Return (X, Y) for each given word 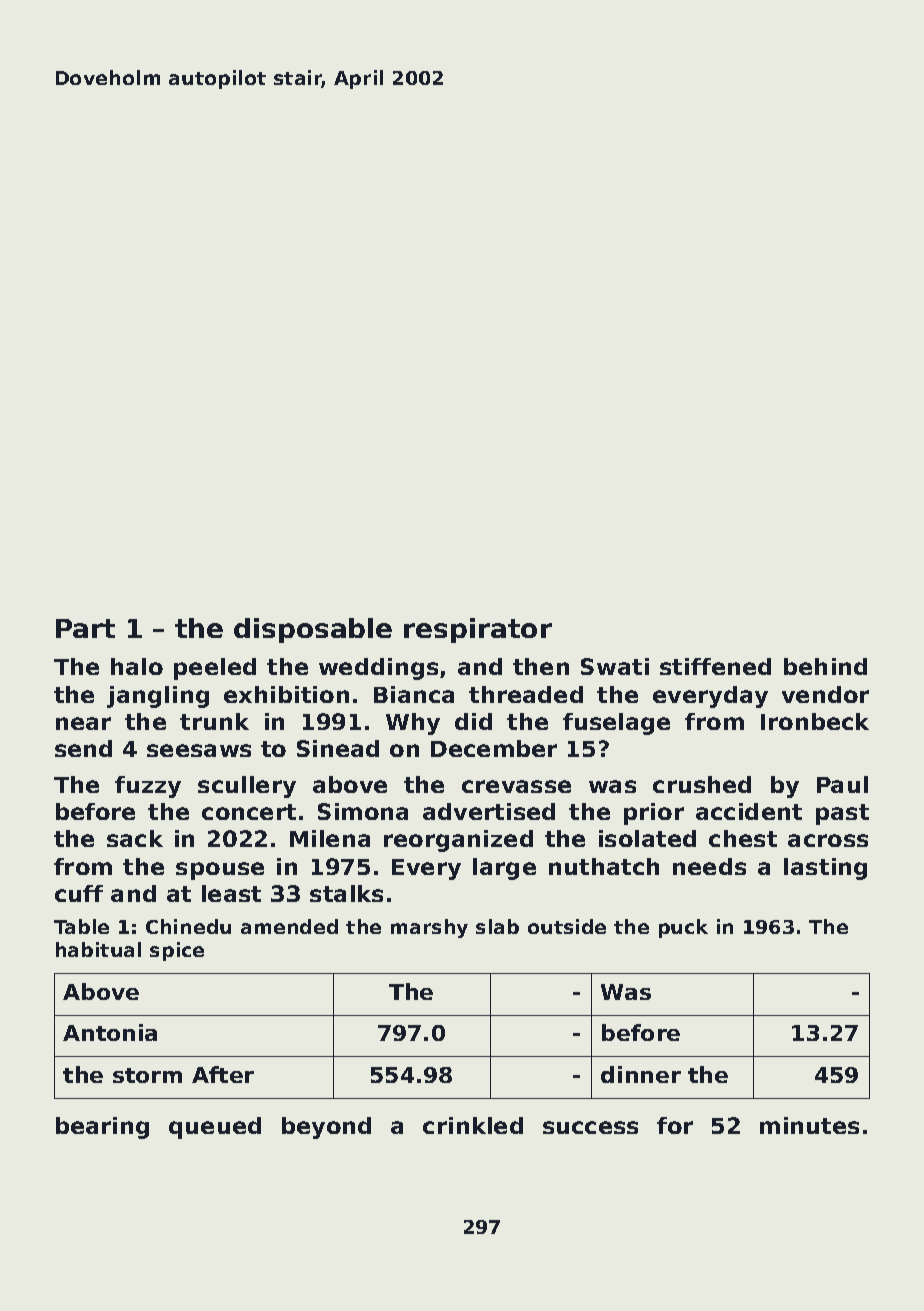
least (231, 893)
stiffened (715, 666)
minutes (809, 1125)
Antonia (110, 1032)
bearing (102, 1128)
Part (85, 628)
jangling (158, 697)
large (504, 869)
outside (567, 926)
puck (683, 928)
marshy (429, 928)
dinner (641, 1074)
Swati (615, 666)
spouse (220, 871)
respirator (478, 630)
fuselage (616, 724)
